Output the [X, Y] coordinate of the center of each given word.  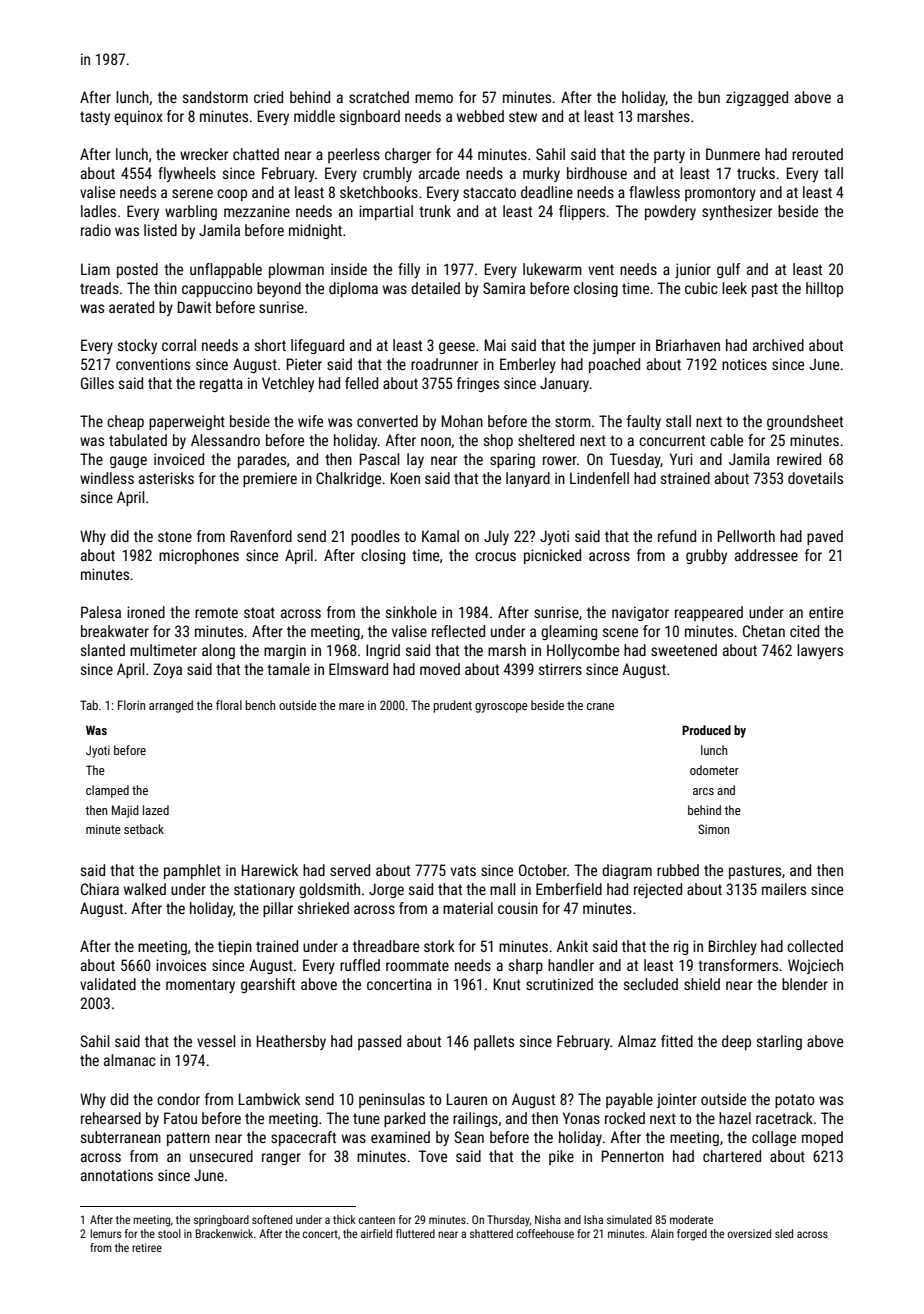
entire [826, 612]
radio [96, 230]
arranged [171, 706]
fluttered [415, 1233]
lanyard [528, 479]
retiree [147, 1247]
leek [734, 288]
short [270, 345]
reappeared [709, 613]
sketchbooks [379, 192]
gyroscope [501, 708]
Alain [662, 1233]
